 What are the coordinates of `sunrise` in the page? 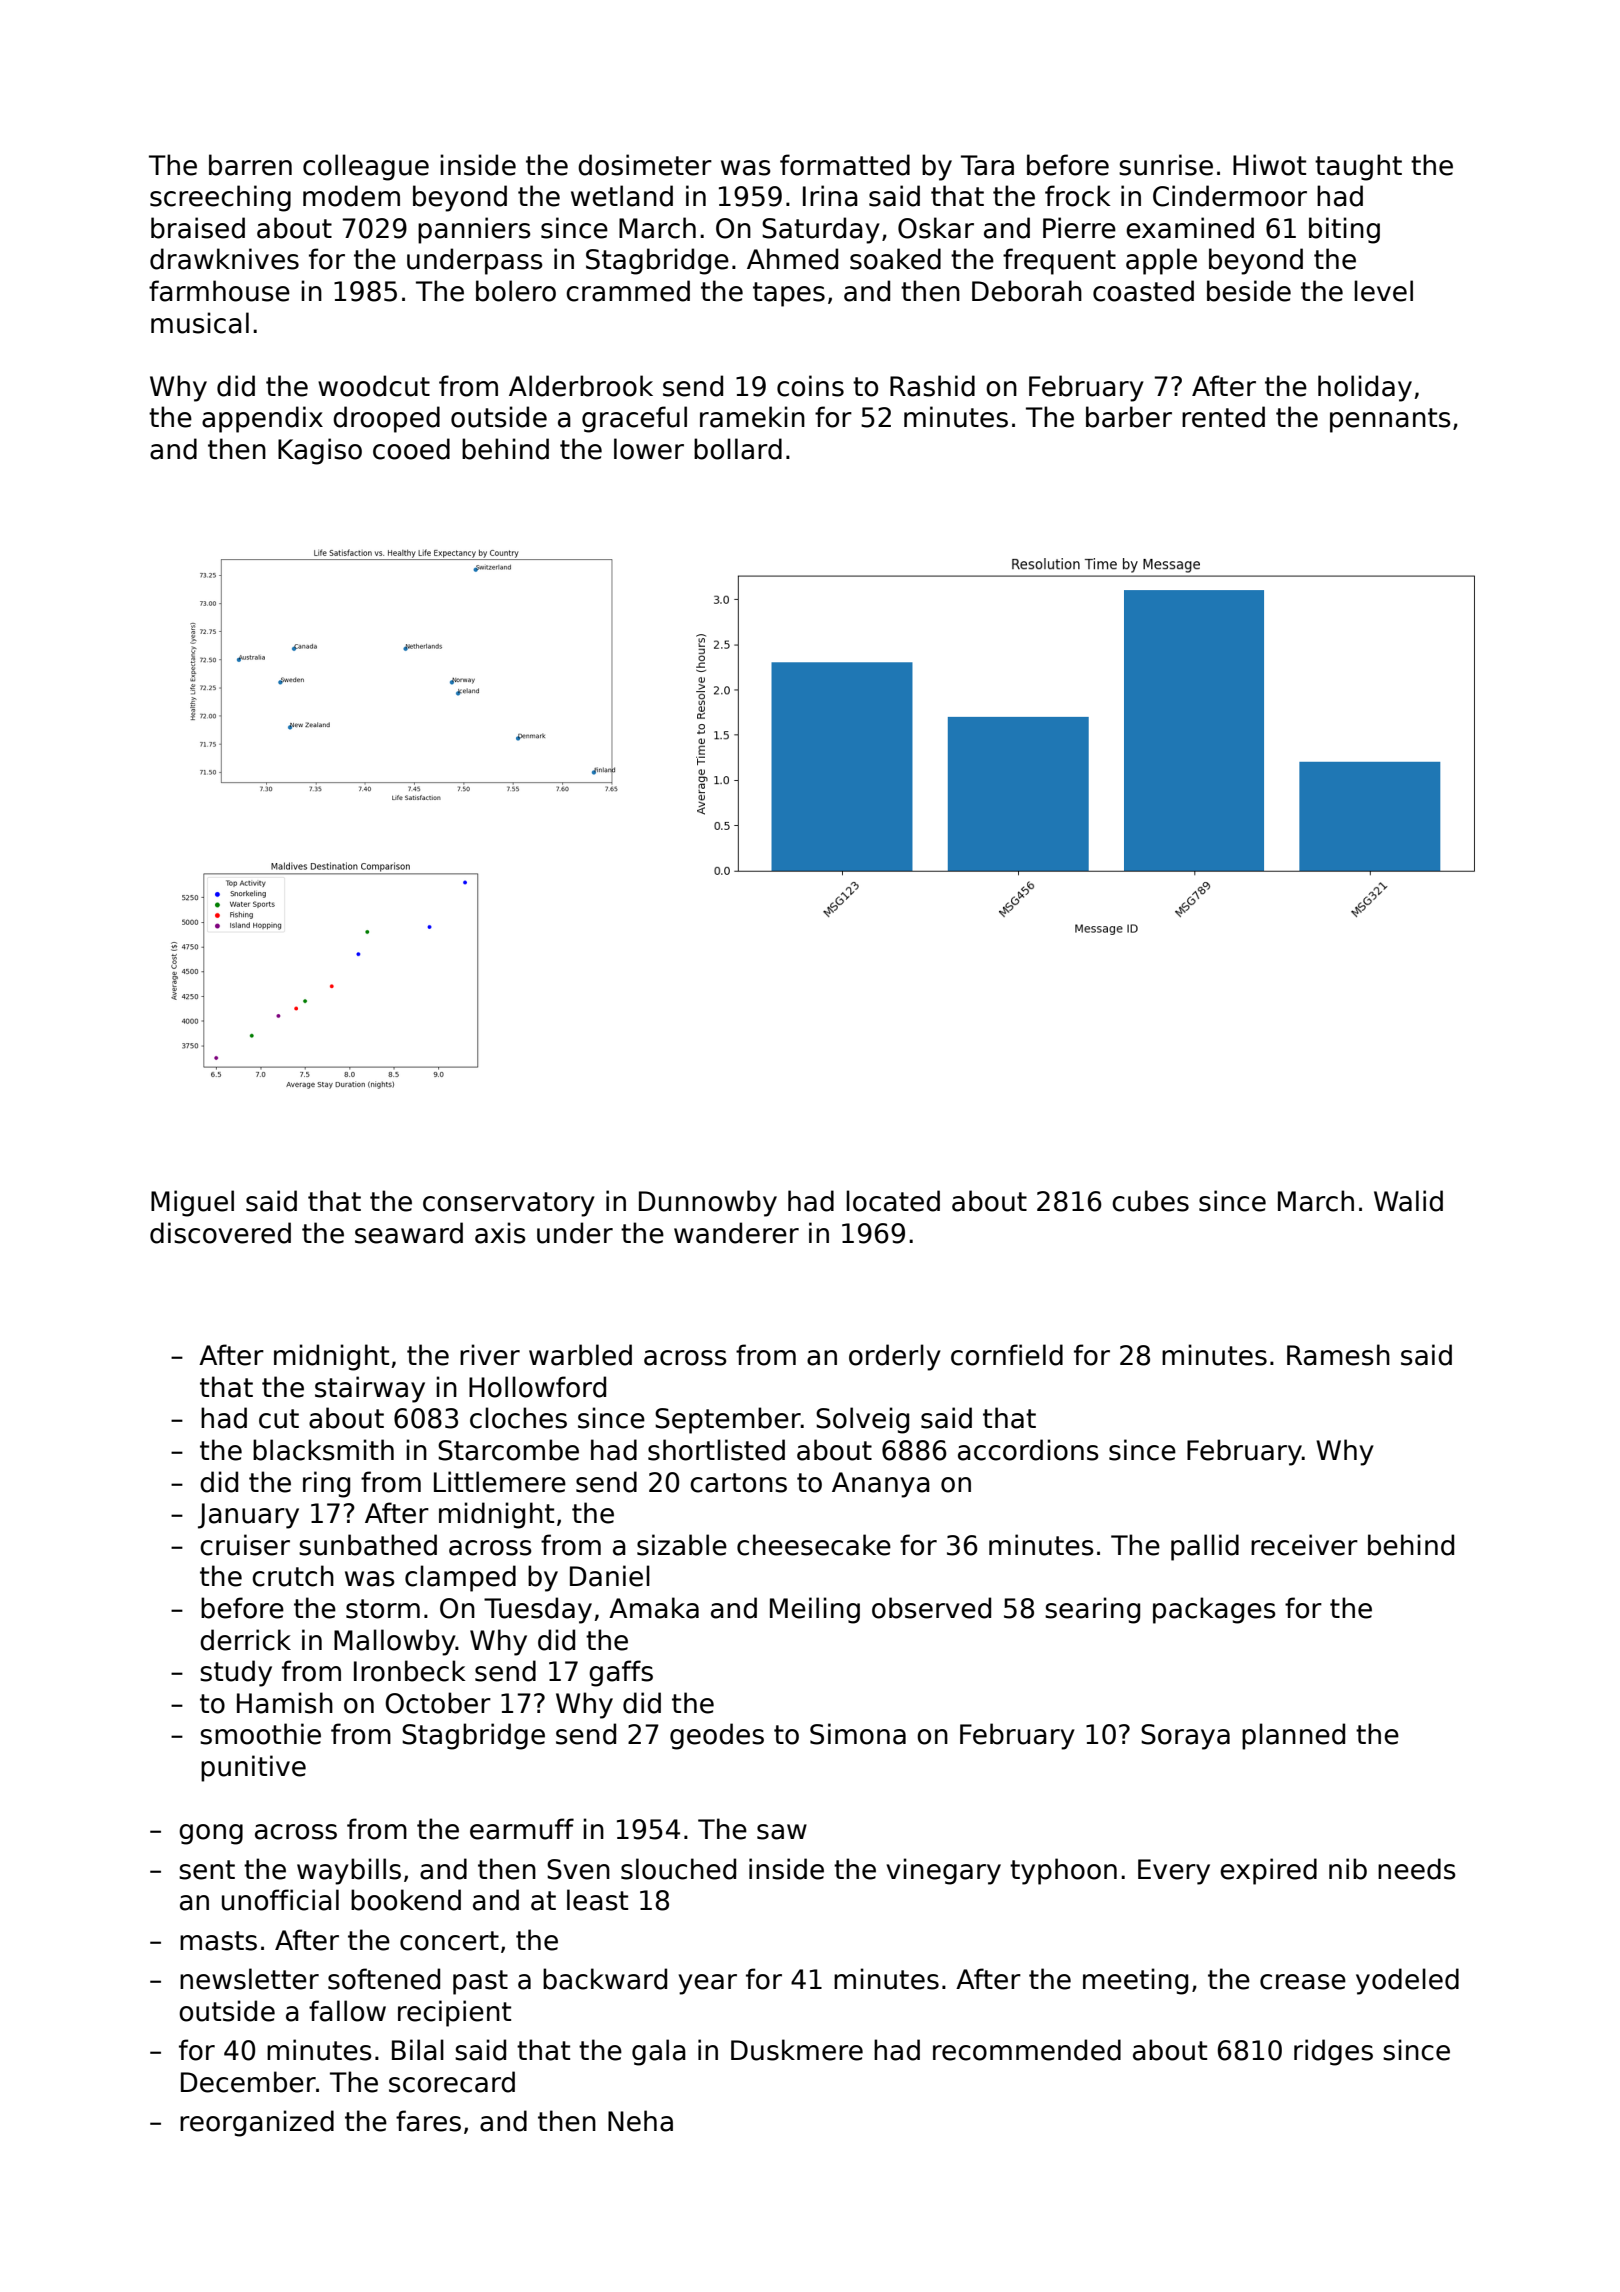 It's located at (1166, 165).
